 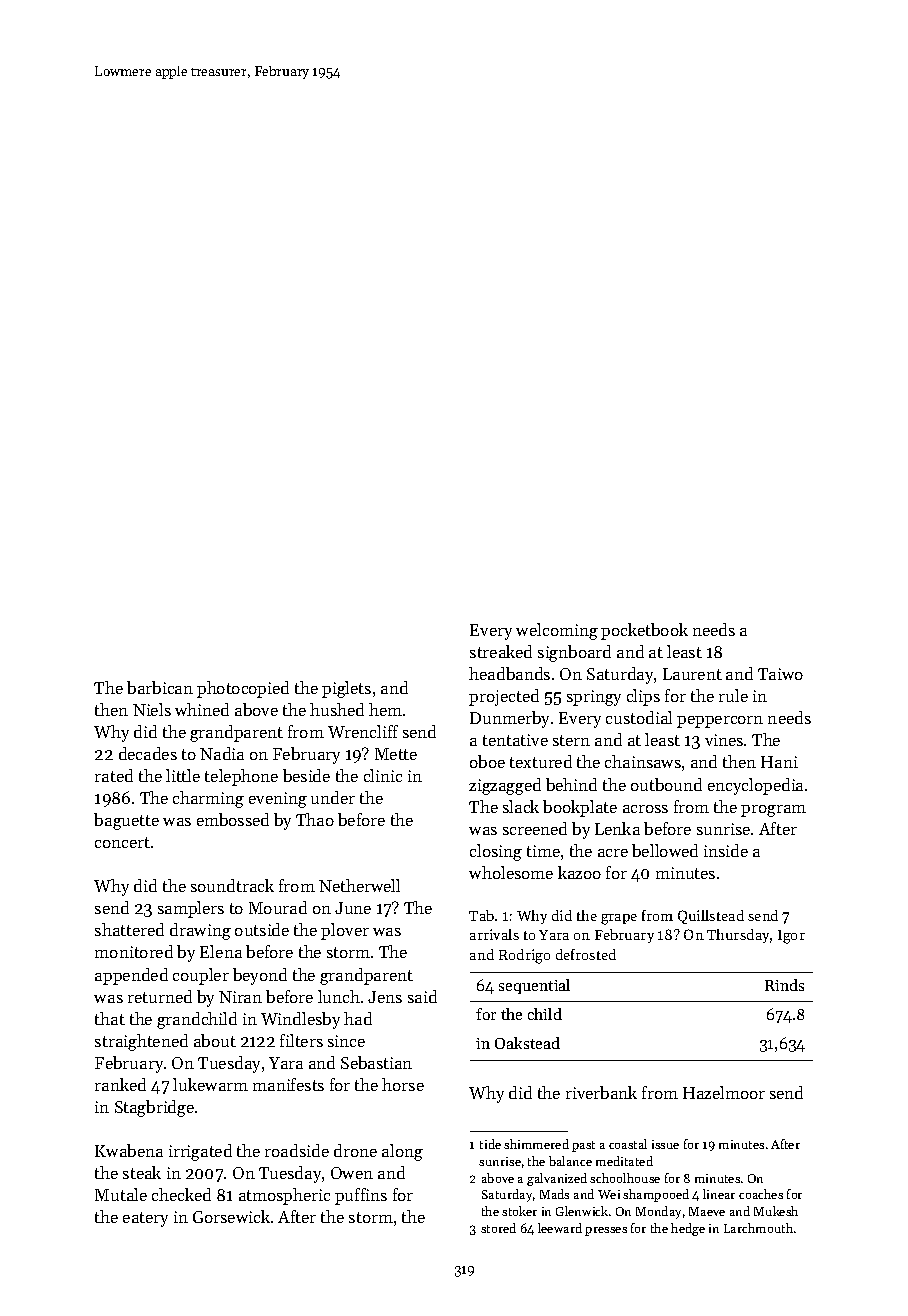 What do you see at coordinates (557, 631) in the screenshot?
I see `welcoming` at bounding box center [557, 631].
